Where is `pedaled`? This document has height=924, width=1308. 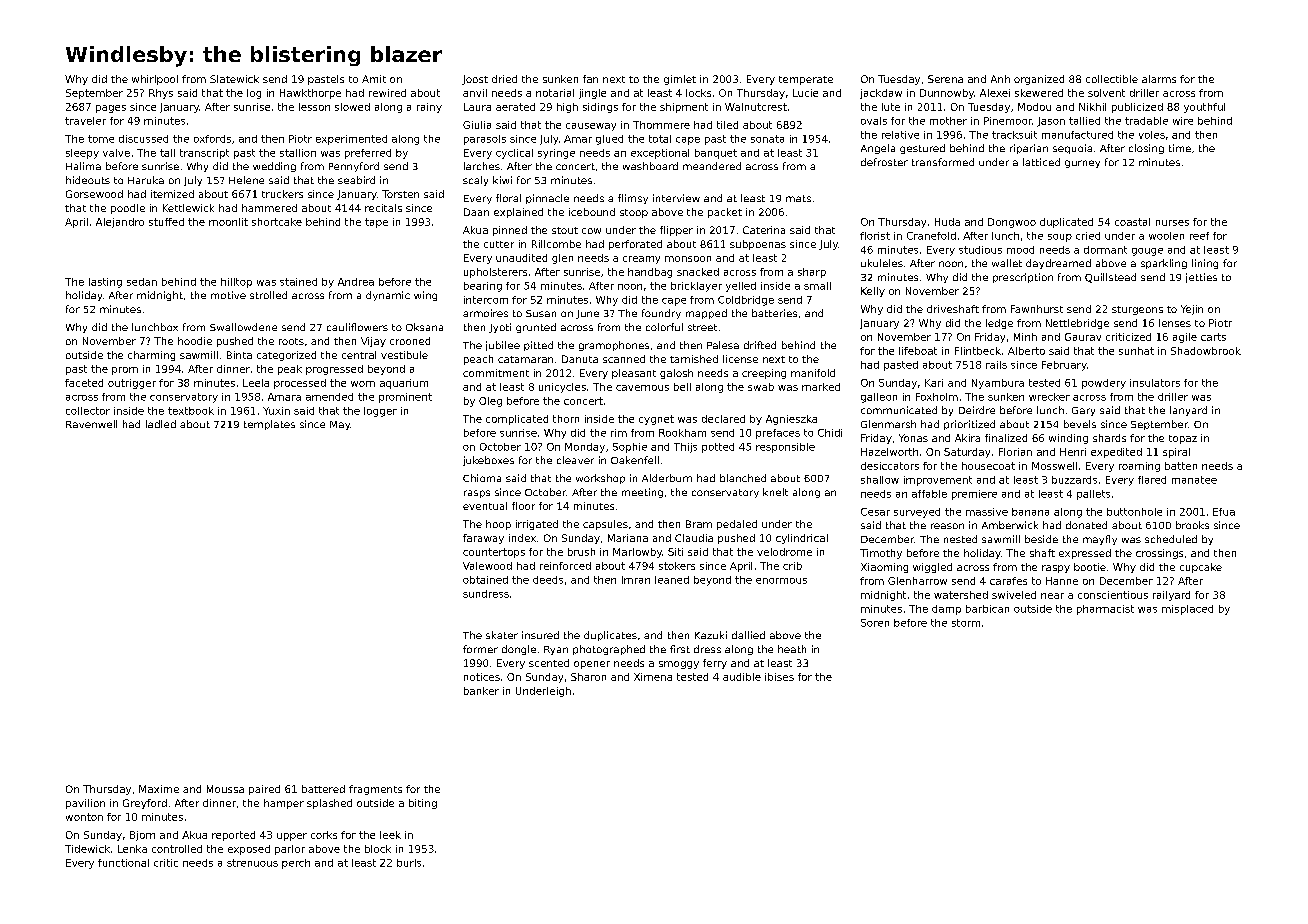
pedaled is located at coordinates (737, 525).
